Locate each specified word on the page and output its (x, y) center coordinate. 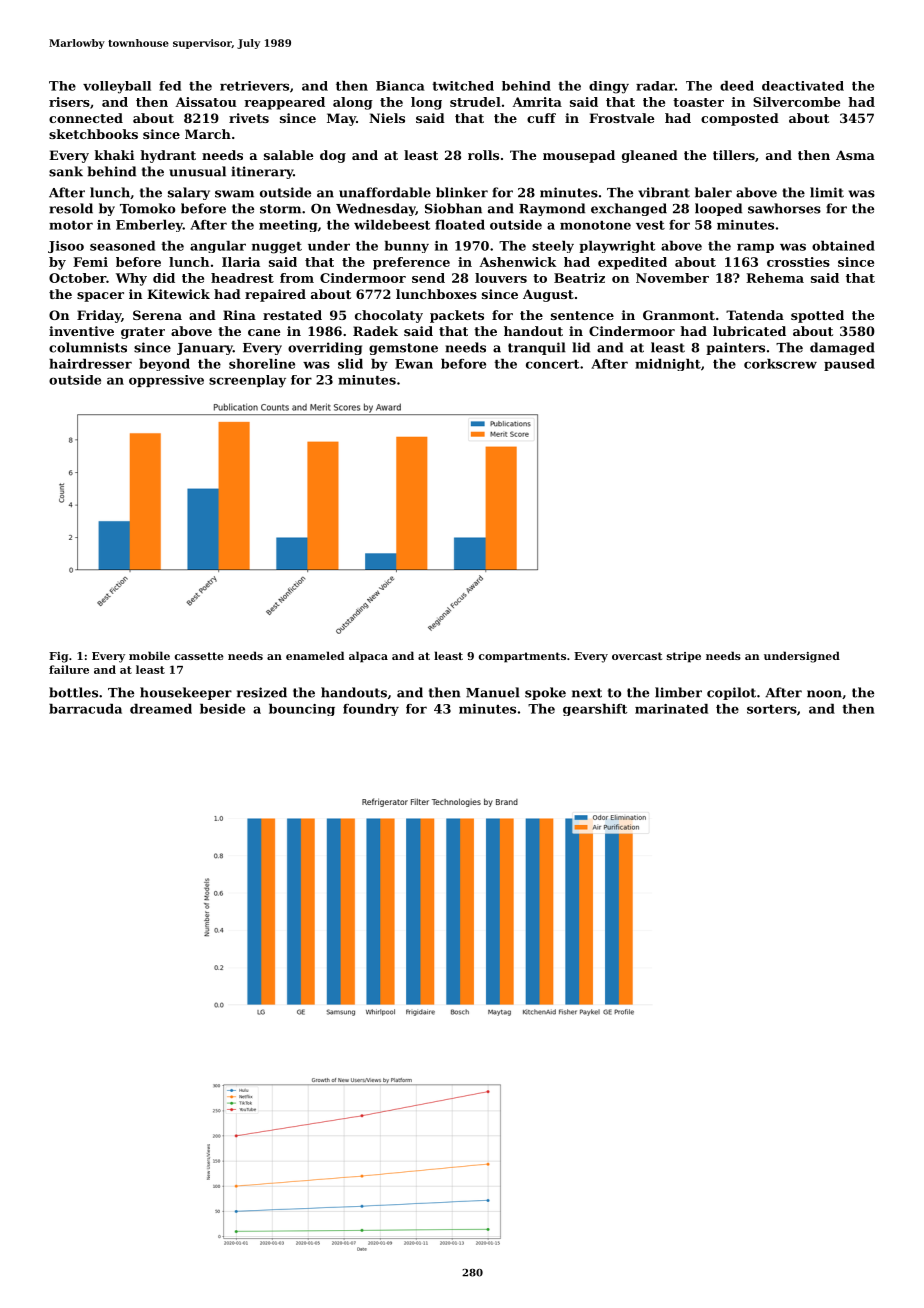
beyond (164, 365)
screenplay (247, 381)
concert (552, 364)
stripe (684, 657)
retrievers (254, 86)
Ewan (414, 364)
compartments (522, 657)
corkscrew (780, 364)
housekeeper (186, 693)
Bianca (400, 86)
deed (737, 86)
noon (824, 694)
